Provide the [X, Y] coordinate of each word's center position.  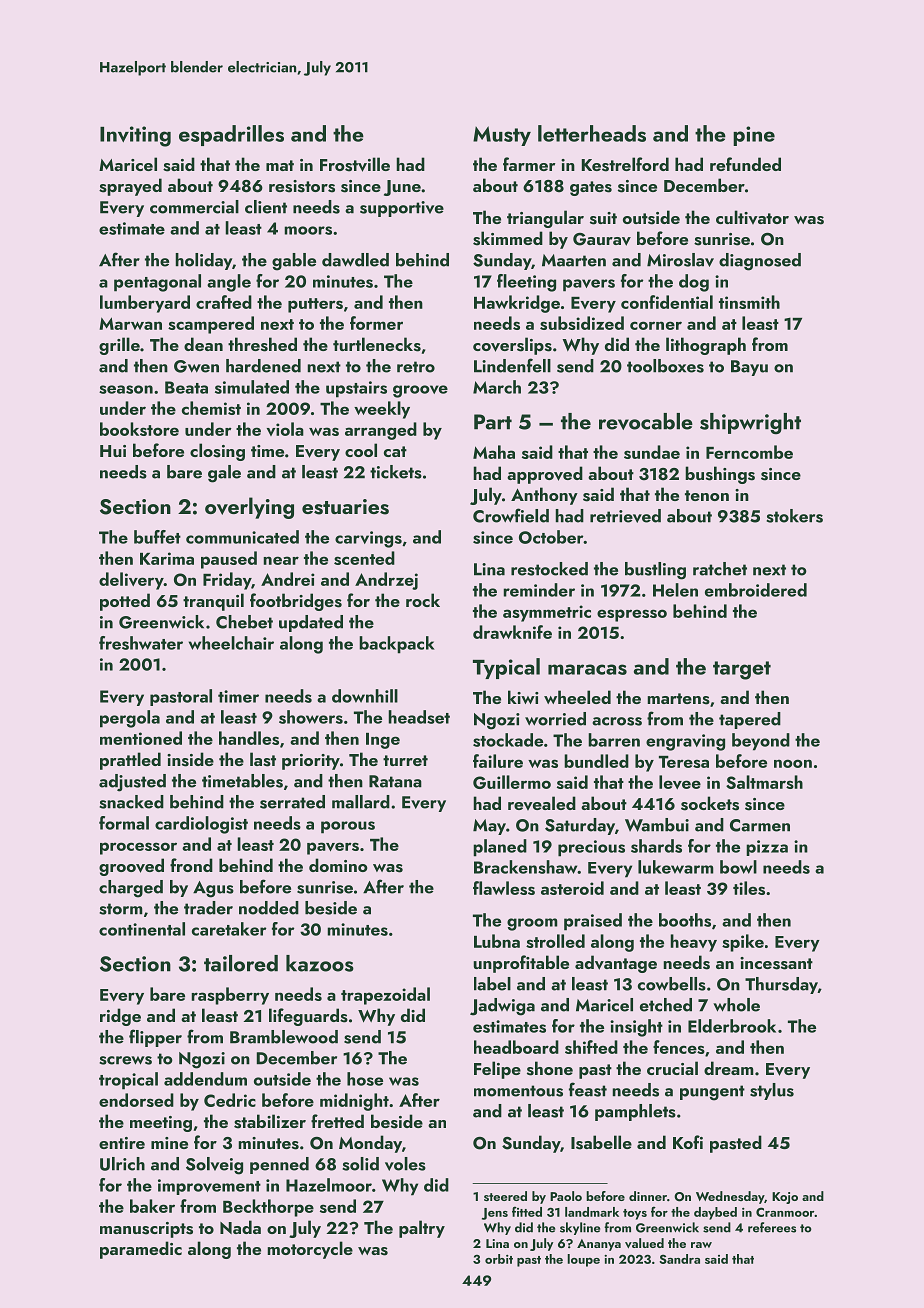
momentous [518, 1091]
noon [793, 763]
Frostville [355, 164]
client [266, 207]
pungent [712, 1093]
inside [190, 759]
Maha [494, 452]
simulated [252, 387]
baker [152, 1206]
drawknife [512, 632]
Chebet [244, 622]
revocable [646, 421]
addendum [205, 1079]
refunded [745, 164]
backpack [397, 645]
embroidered [756, 590]
